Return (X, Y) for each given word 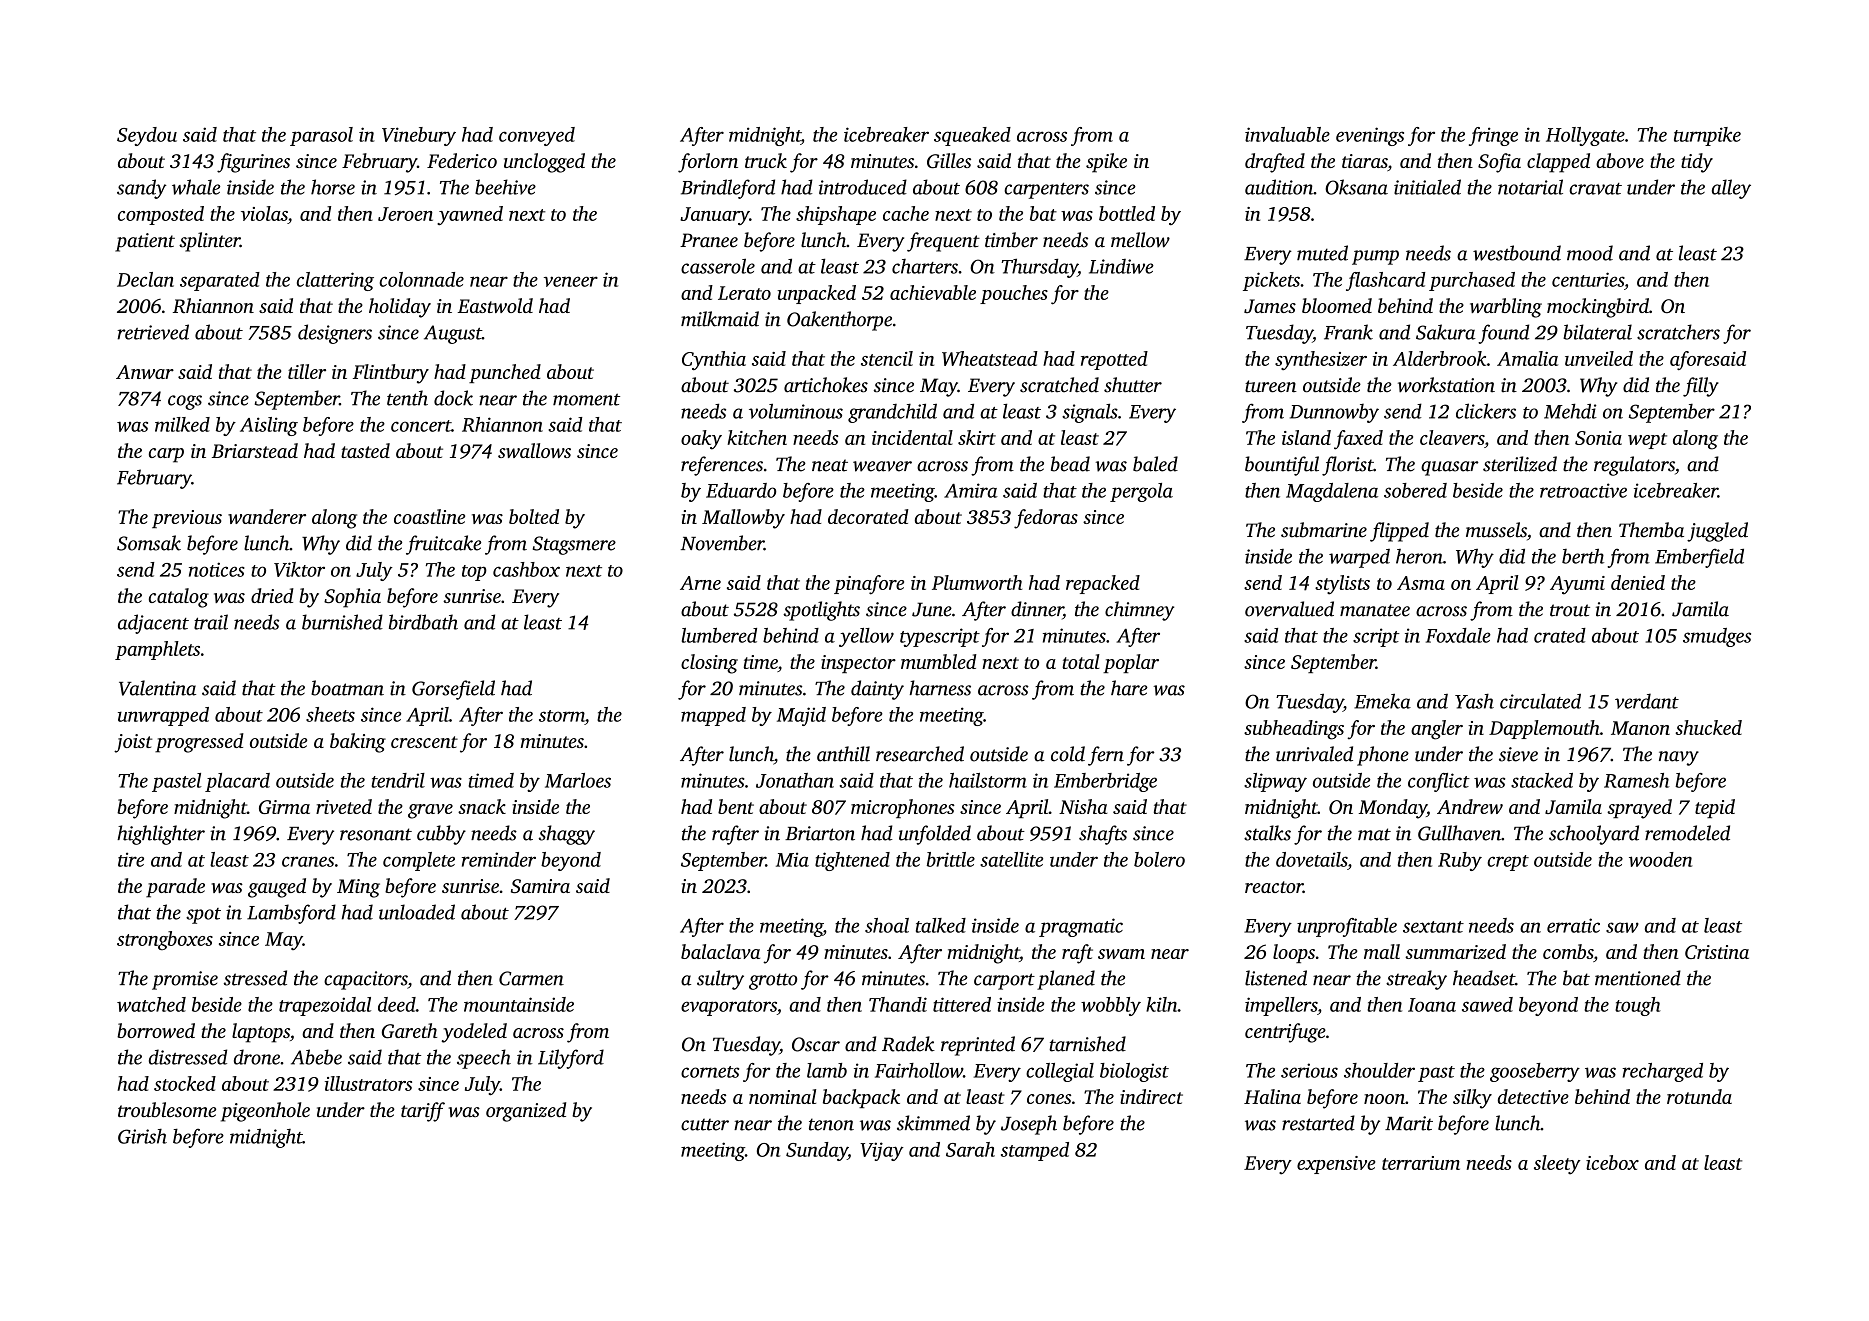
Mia (792, 859)
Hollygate (1585, 136)
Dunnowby (1334, 413)
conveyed (537, 136)
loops (1294, 953)
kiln (1162, 1004)
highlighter (161, 835)
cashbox (526, 569)
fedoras (1046, 519)
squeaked (972, 136)
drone (257, 1057)
